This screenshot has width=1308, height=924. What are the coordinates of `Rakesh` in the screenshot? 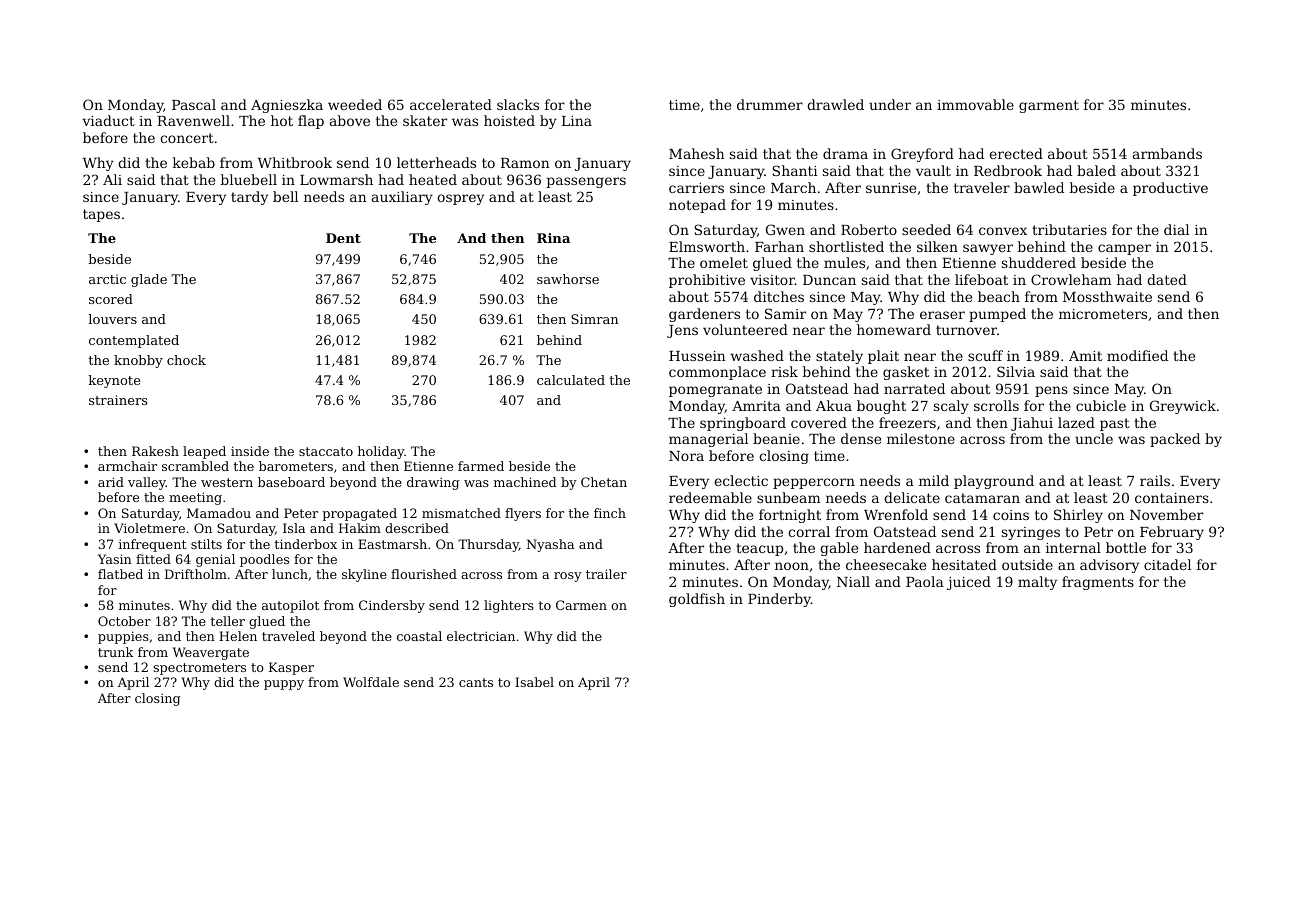 It's located at (155, 451).
